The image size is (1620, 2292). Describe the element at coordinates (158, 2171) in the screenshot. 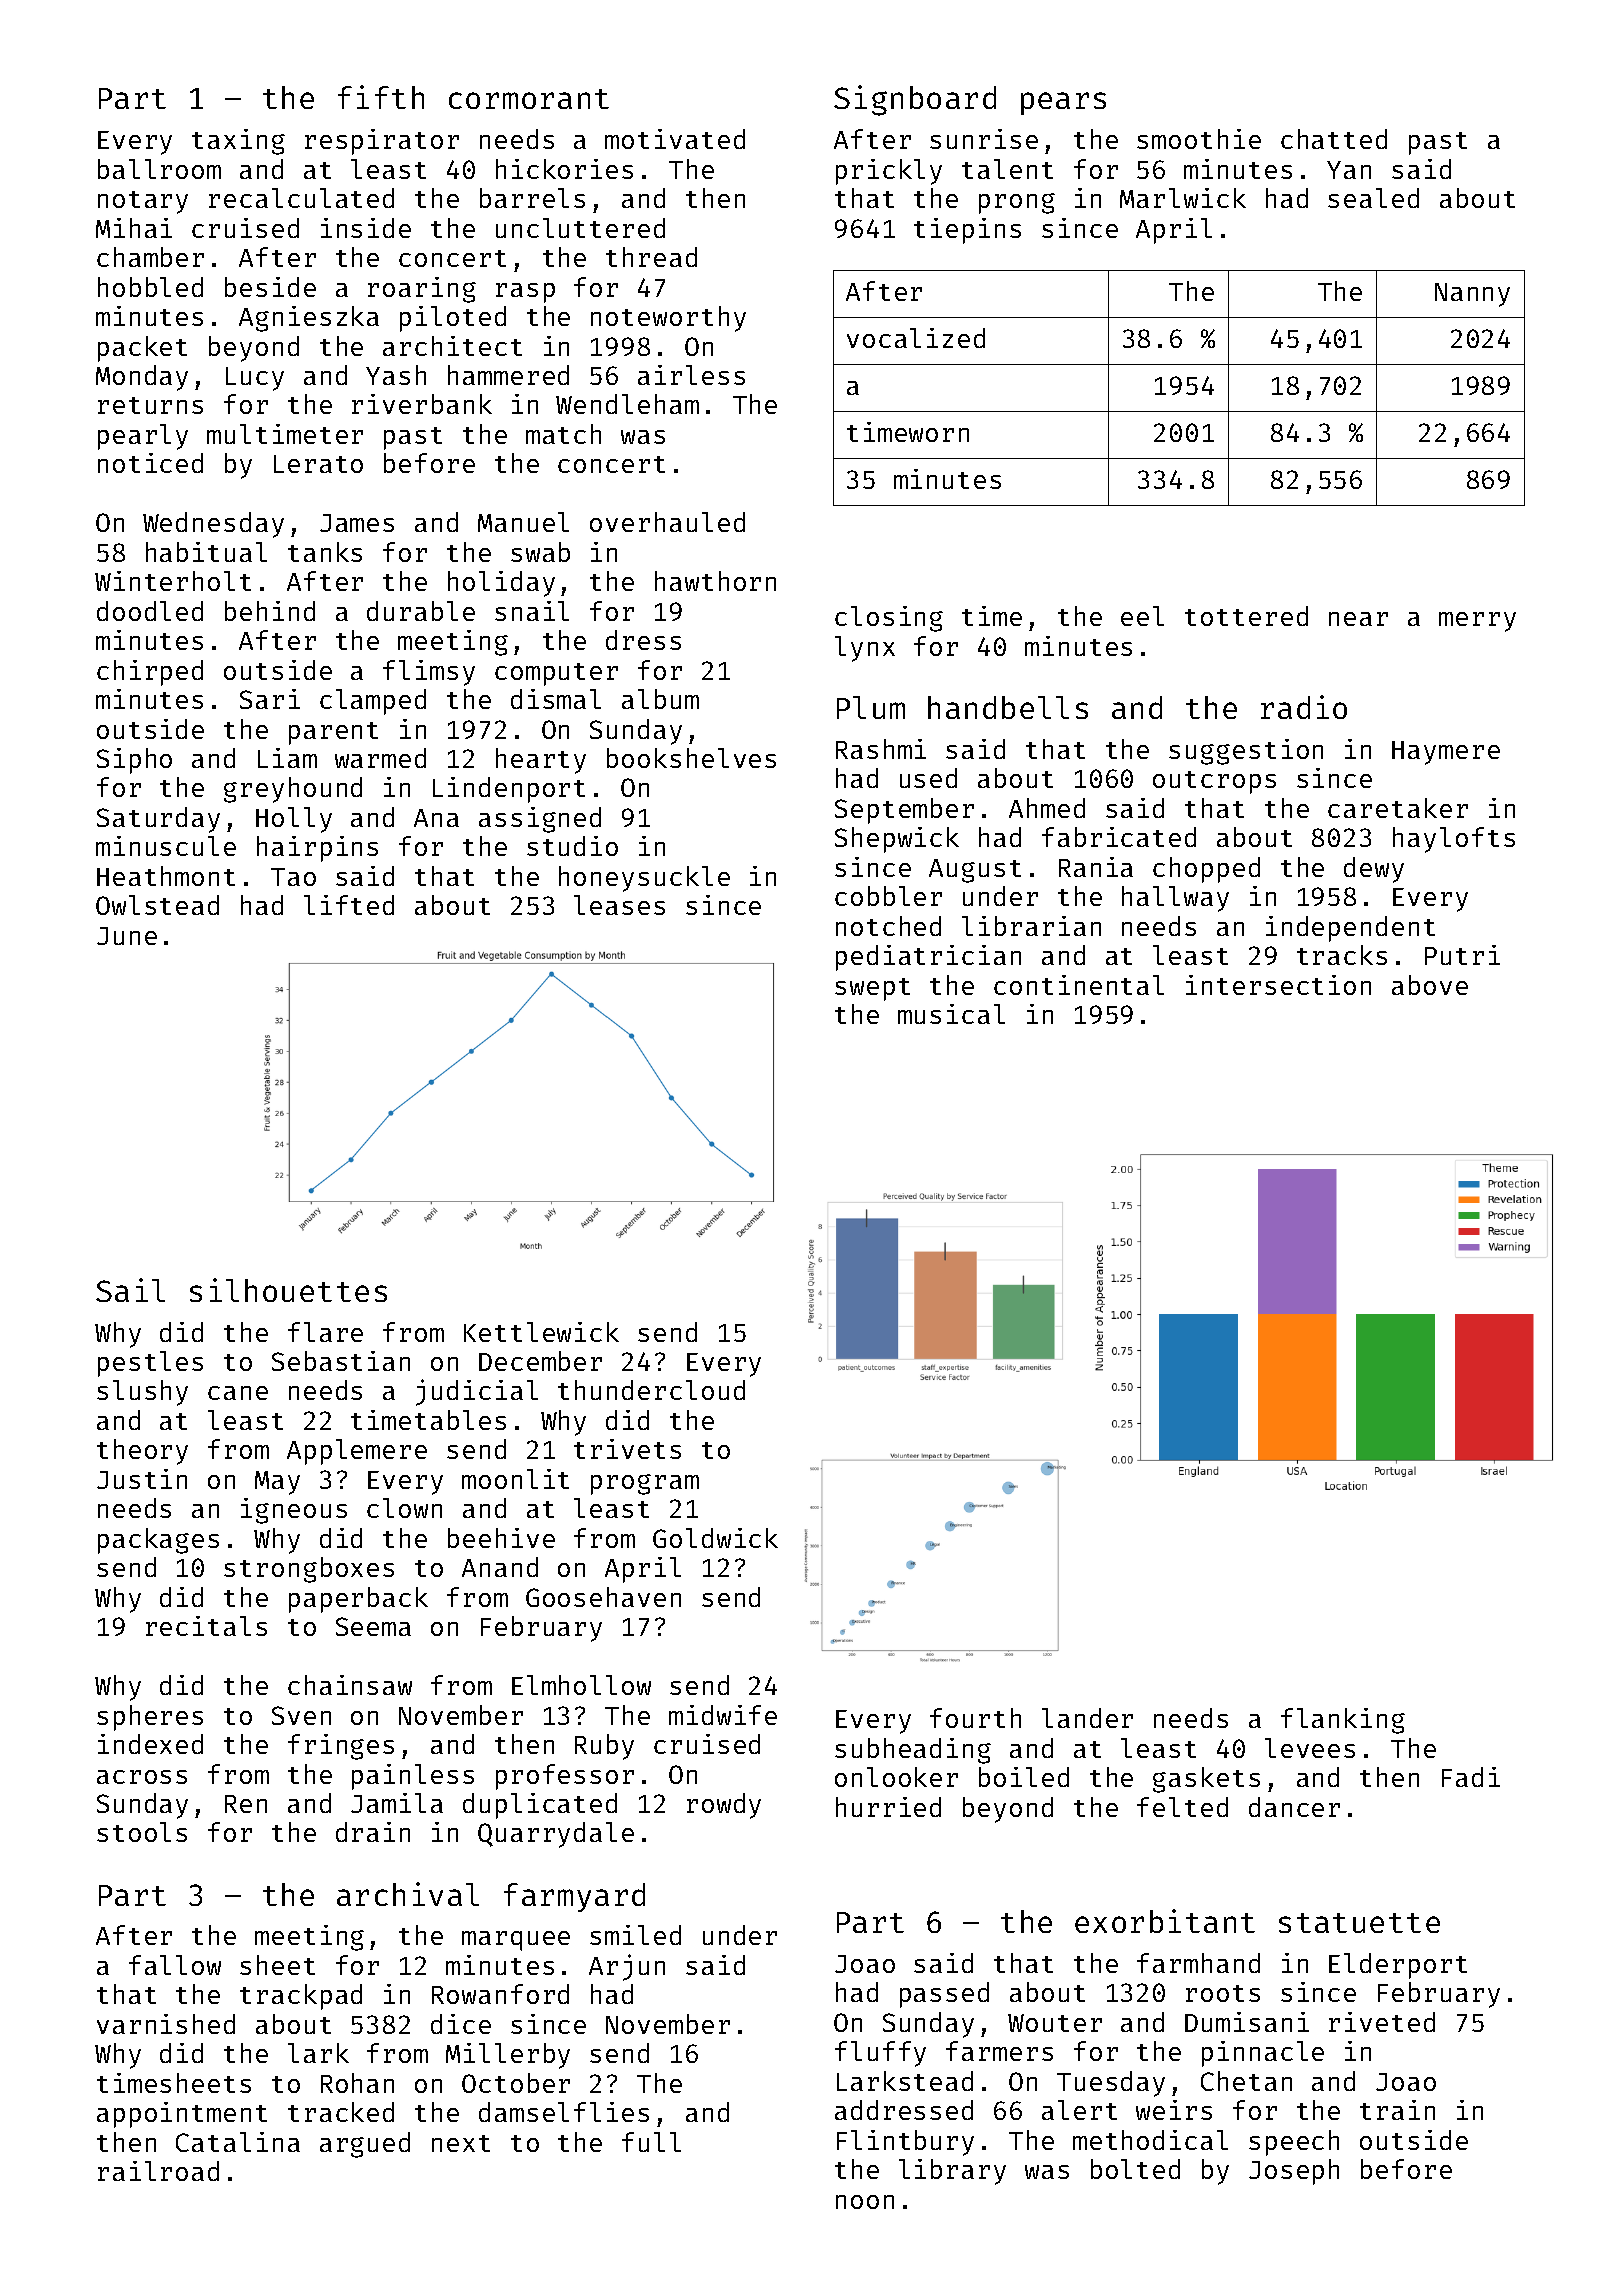

I see `railroad` at that location.
